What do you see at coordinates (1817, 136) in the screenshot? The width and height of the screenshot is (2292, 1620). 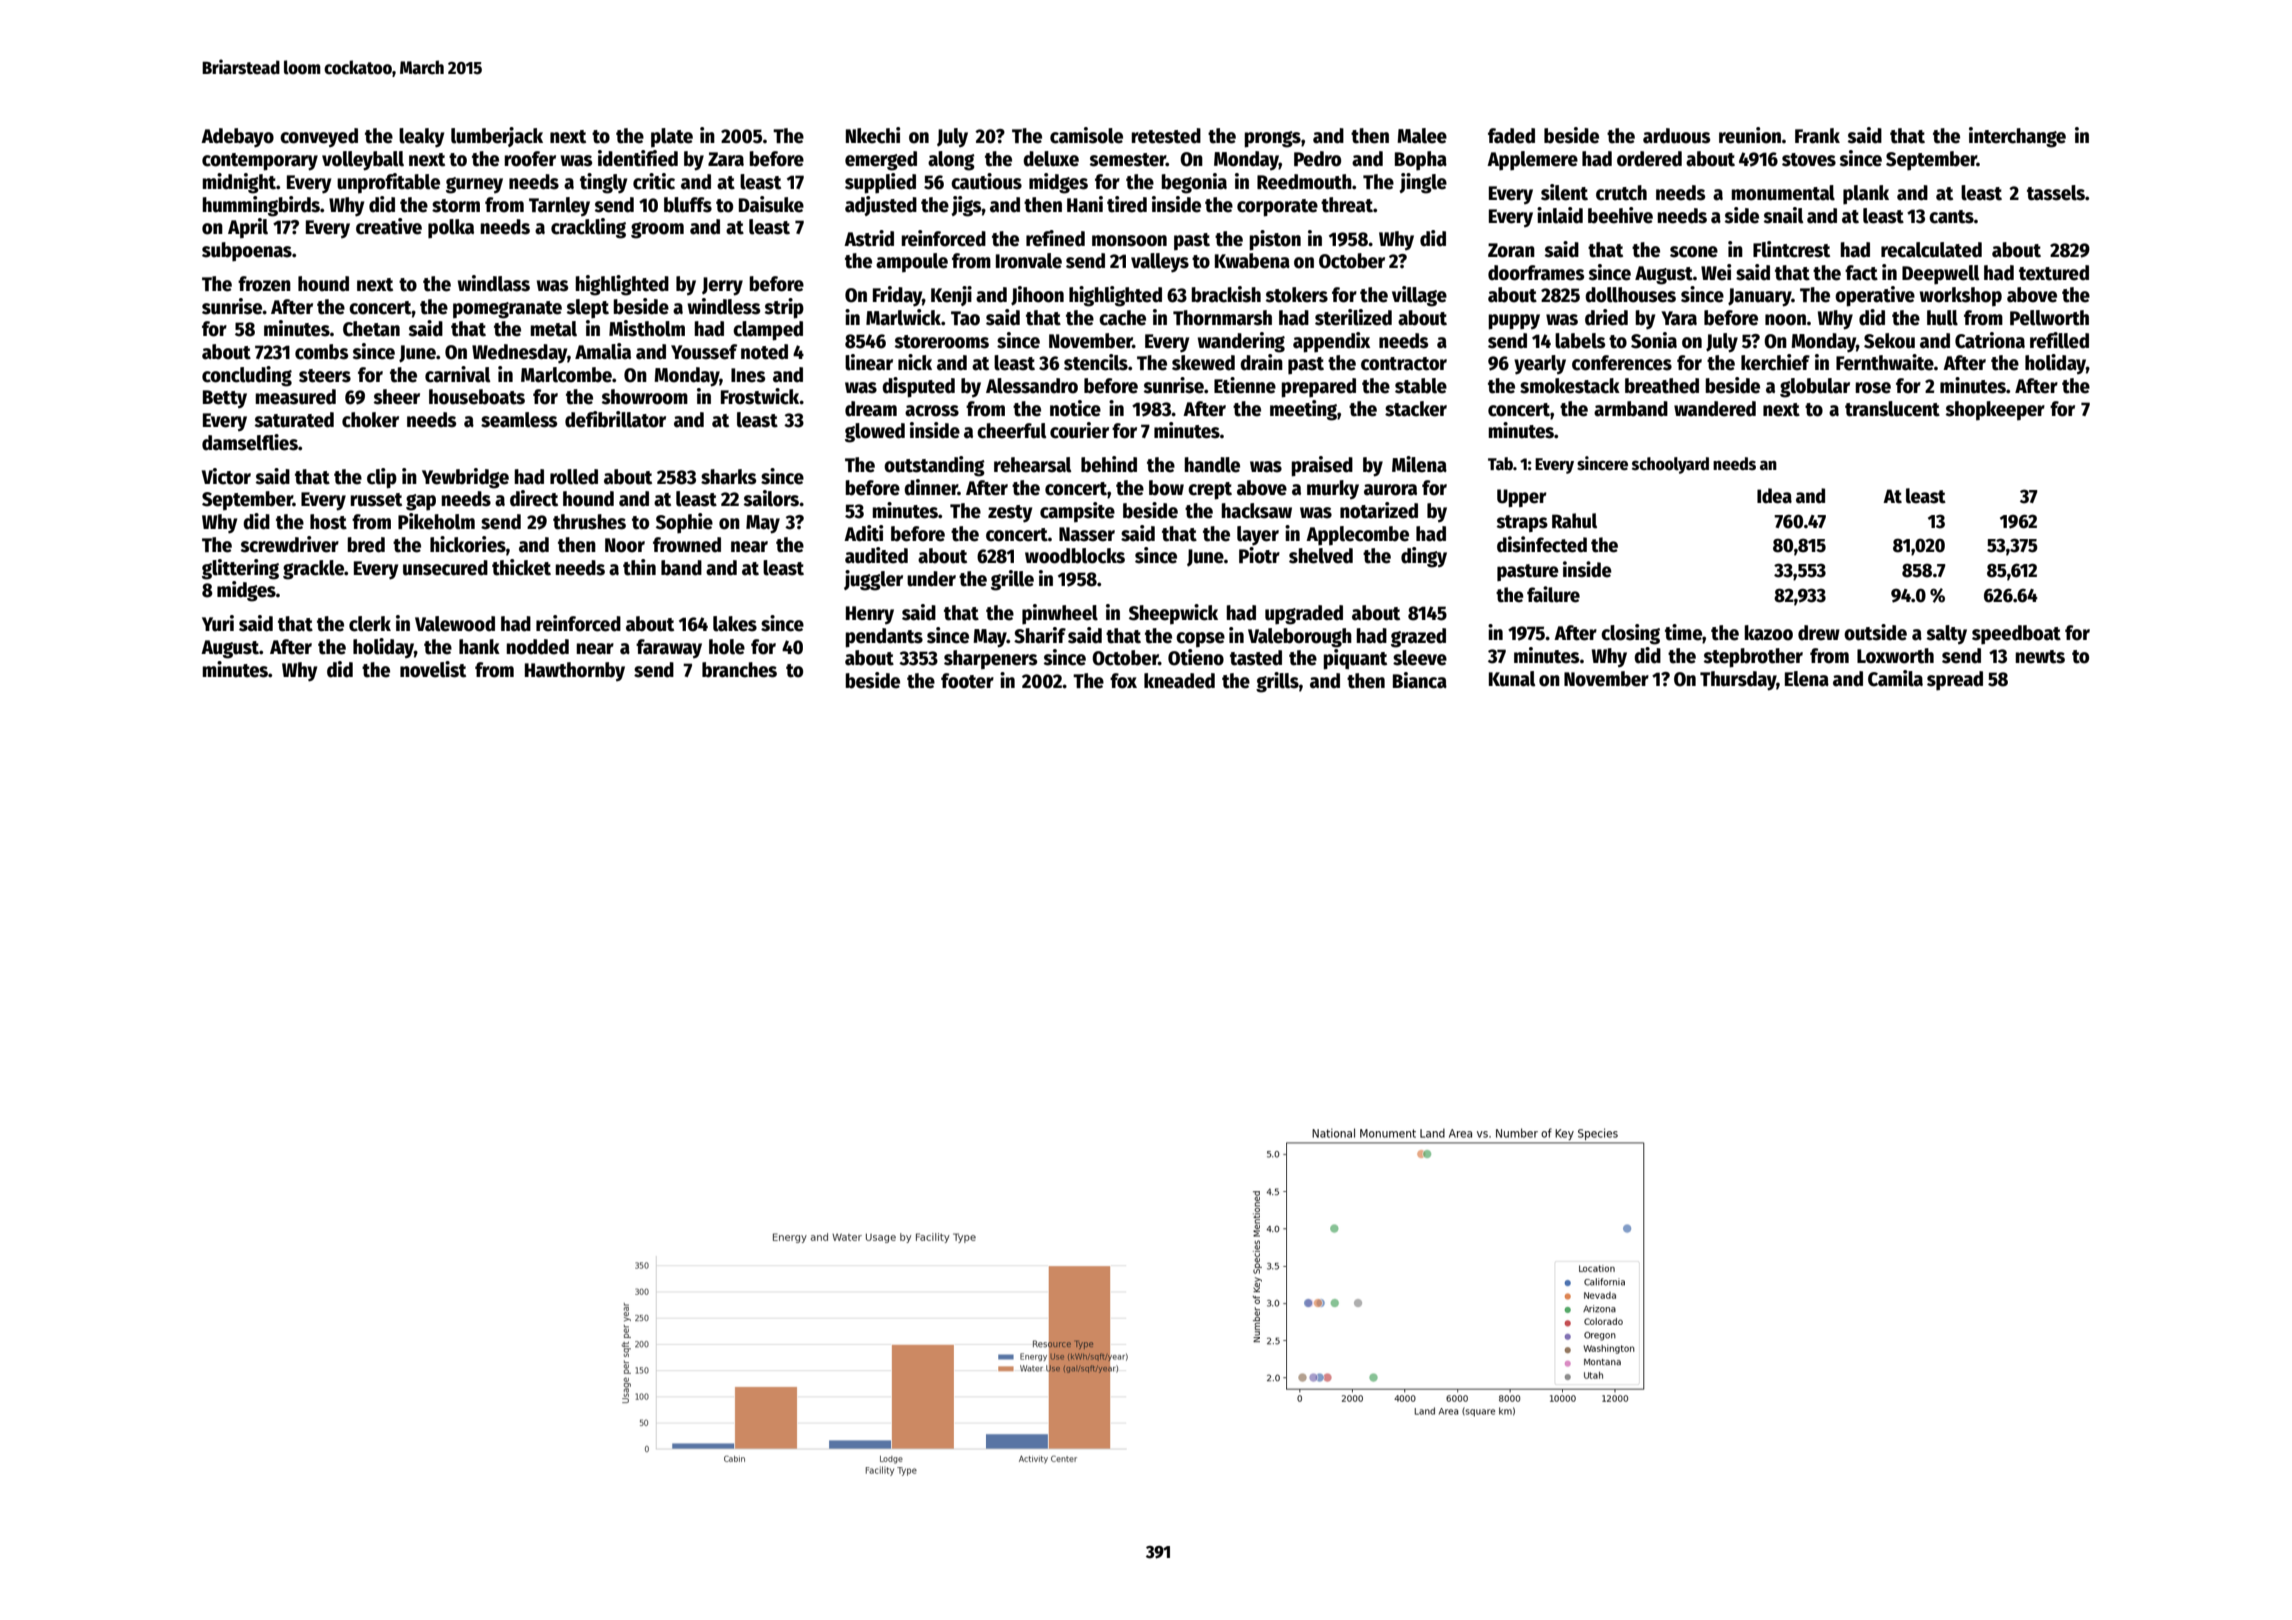 I see `Frank` at bounding box center [1817, 136].
